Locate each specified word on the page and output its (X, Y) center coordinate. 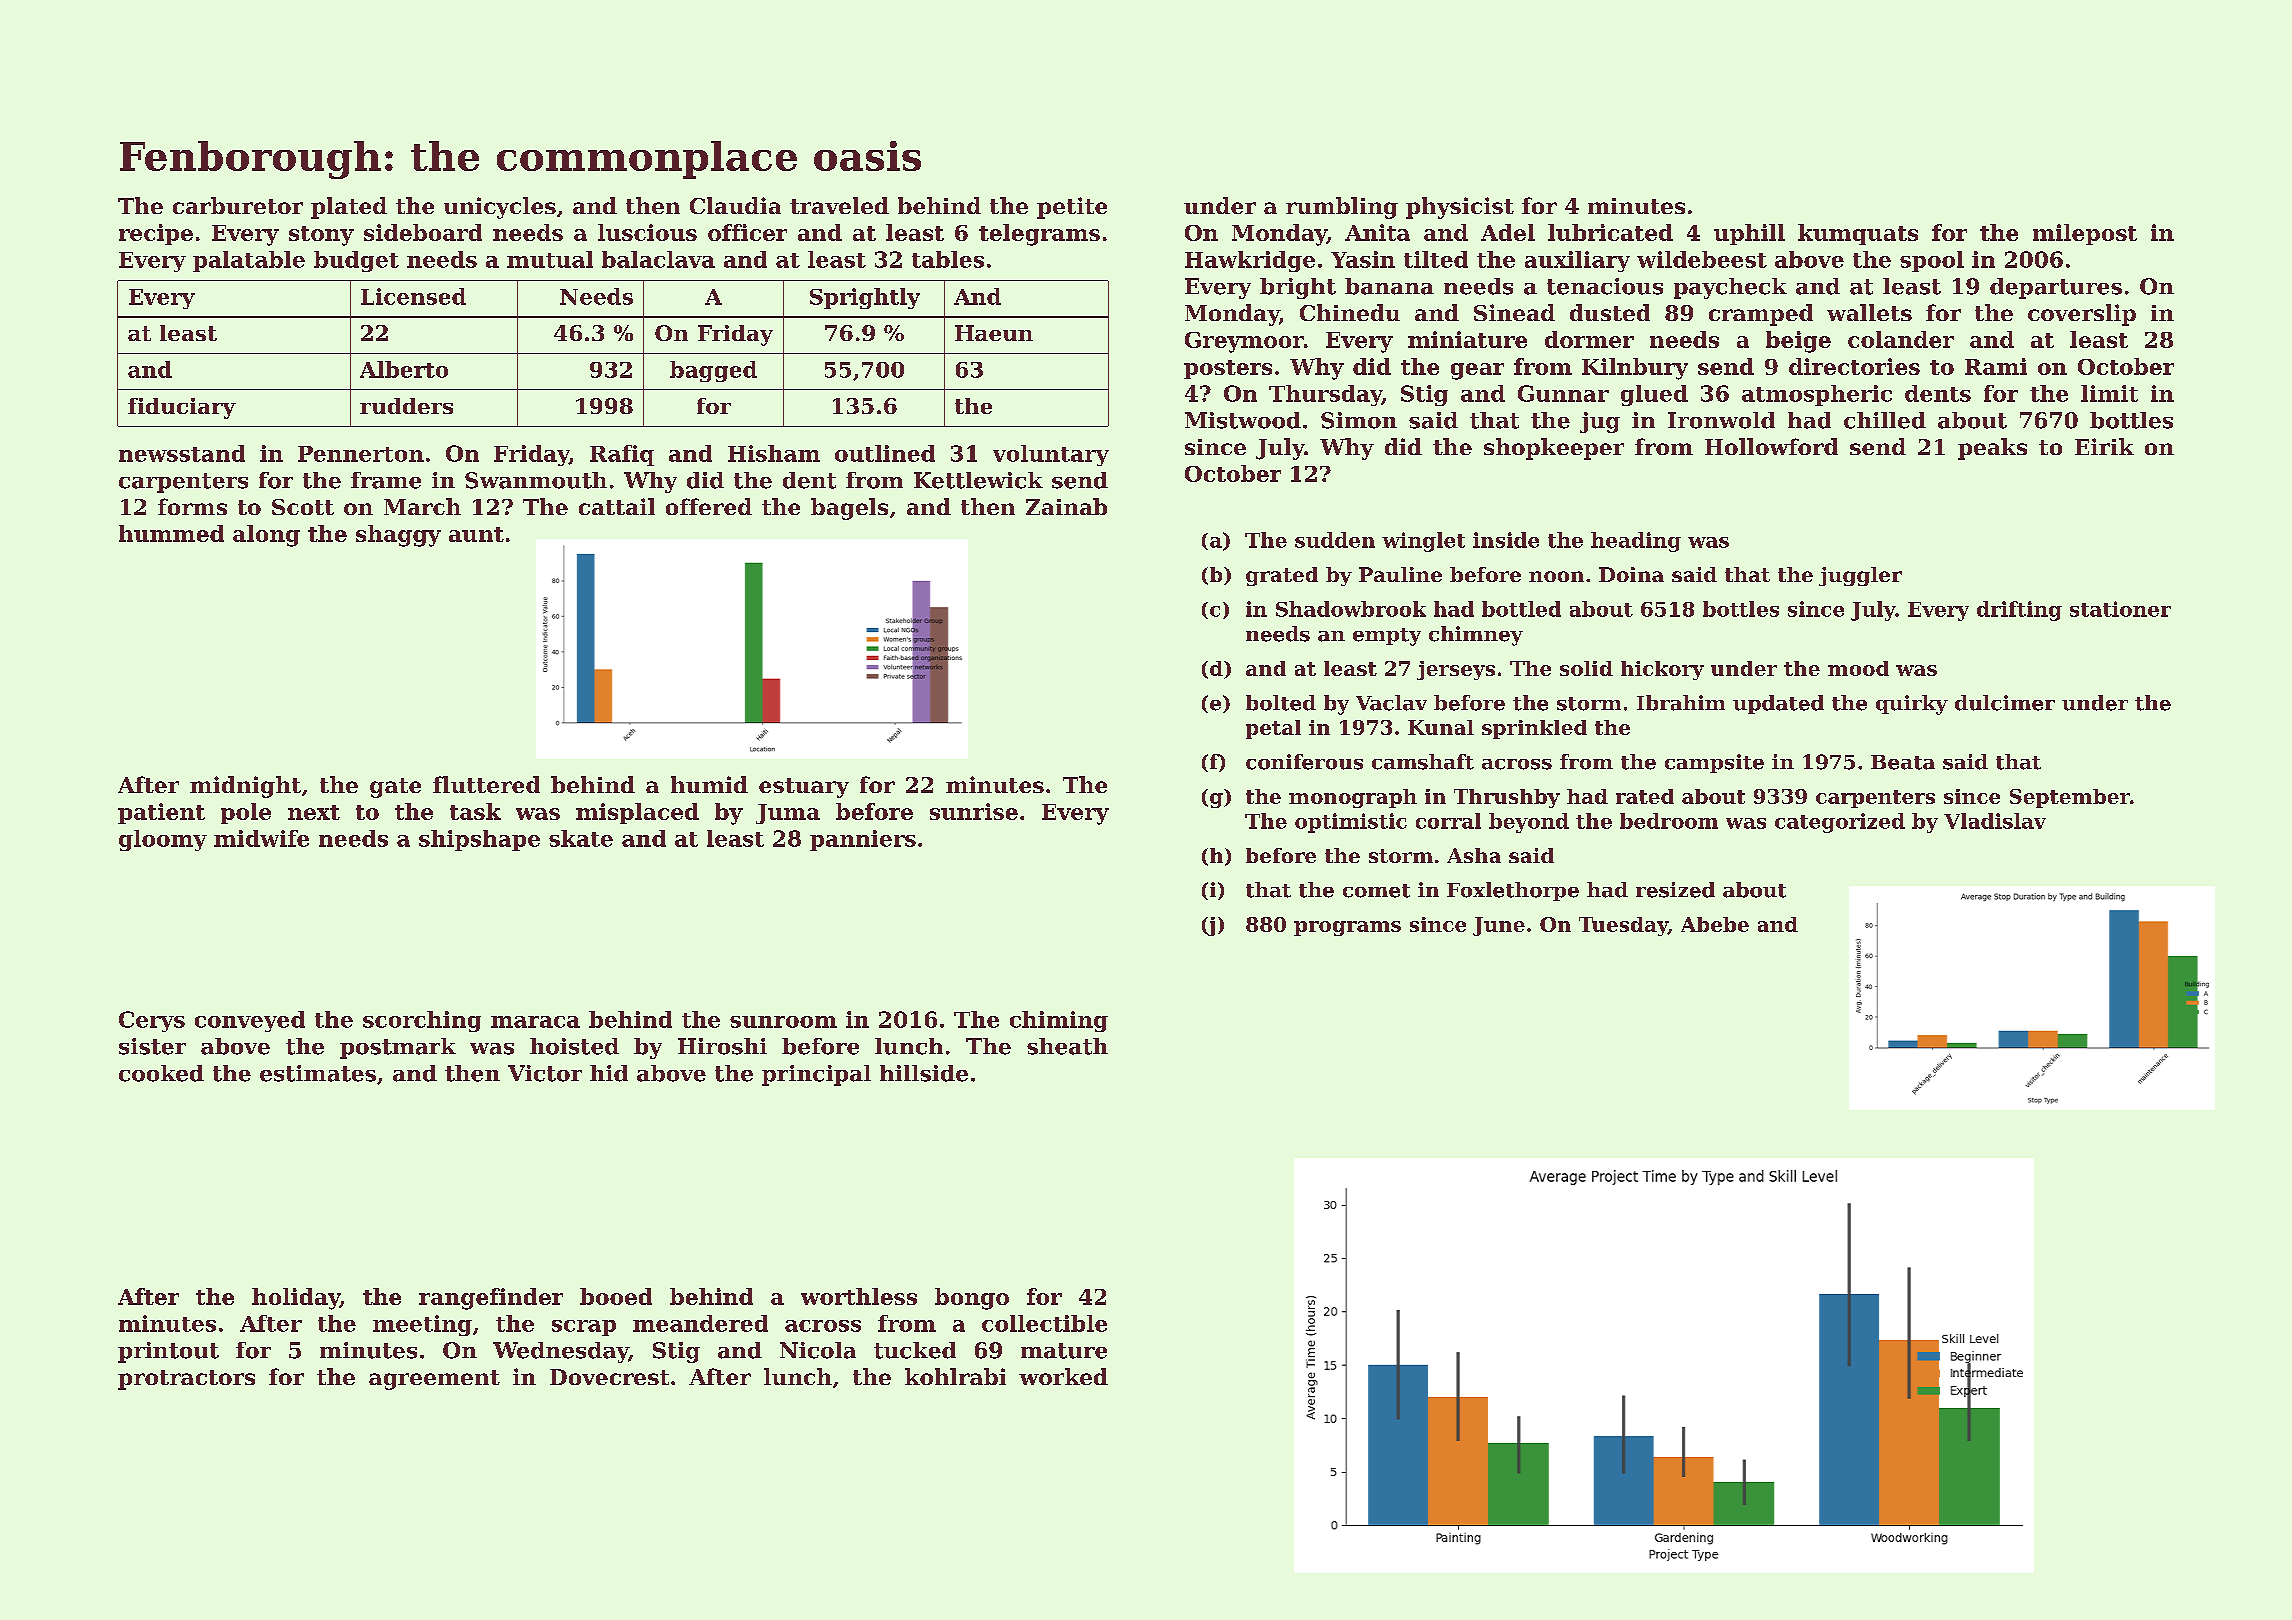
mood (1858, 668)
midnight (245, 787)
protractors (186, 1380)
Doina (1631, 574)
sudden (1335, 540)
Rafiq (622, 455)
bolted (1281, 703)
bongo (972, 1299)
